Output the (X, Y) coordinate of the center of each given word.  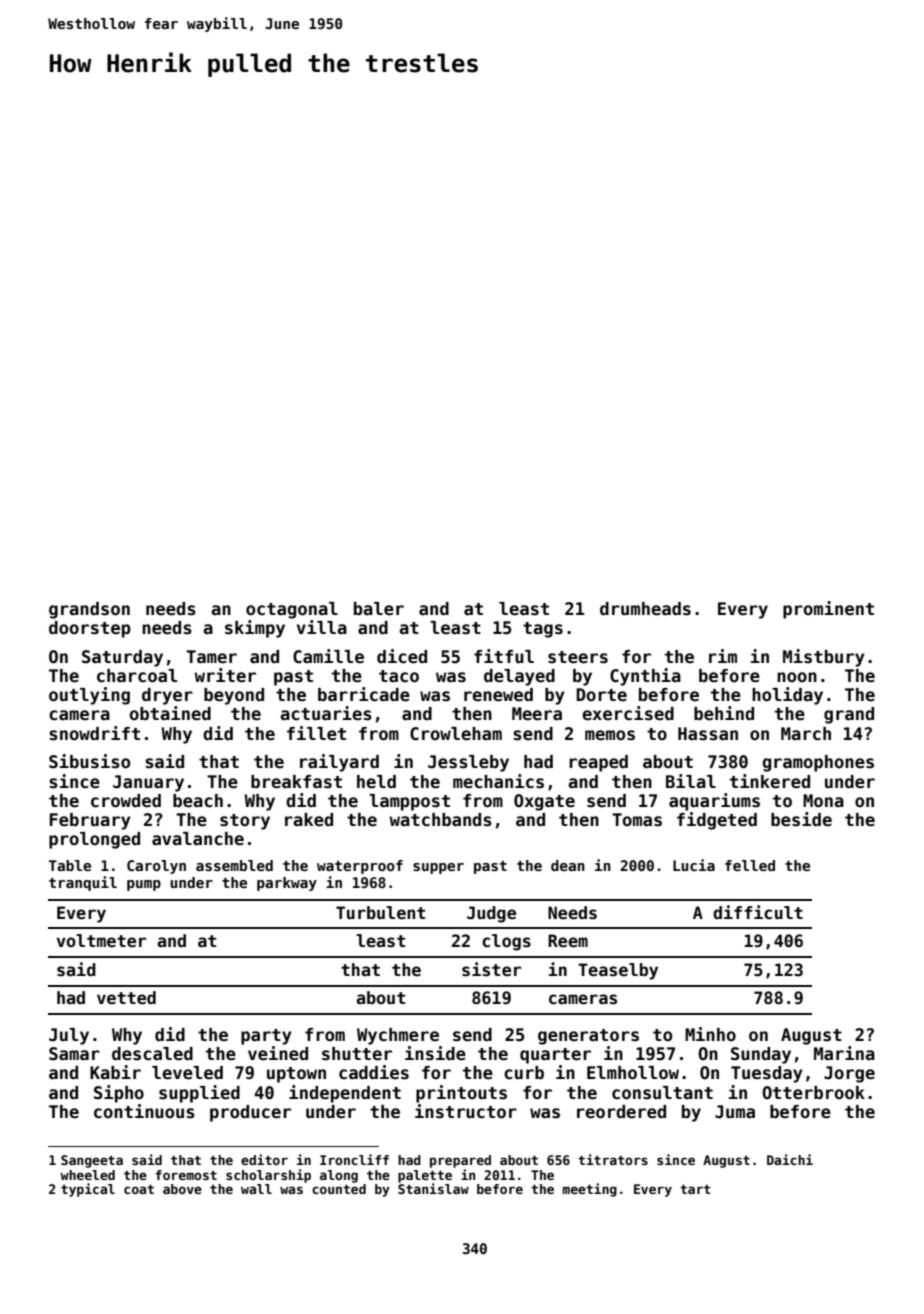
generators (588, 1037)
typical (88, 1190)
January (148, 783)
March (806, 734)
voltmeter (101, 941)
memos (610, 735)
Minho (710, 1034)
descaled (152, 1054)
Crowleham (456, 734)
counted (339, 1189)
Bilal (691, 781)
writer (225, 675)
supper (438, 868)
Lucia (694, 865)
